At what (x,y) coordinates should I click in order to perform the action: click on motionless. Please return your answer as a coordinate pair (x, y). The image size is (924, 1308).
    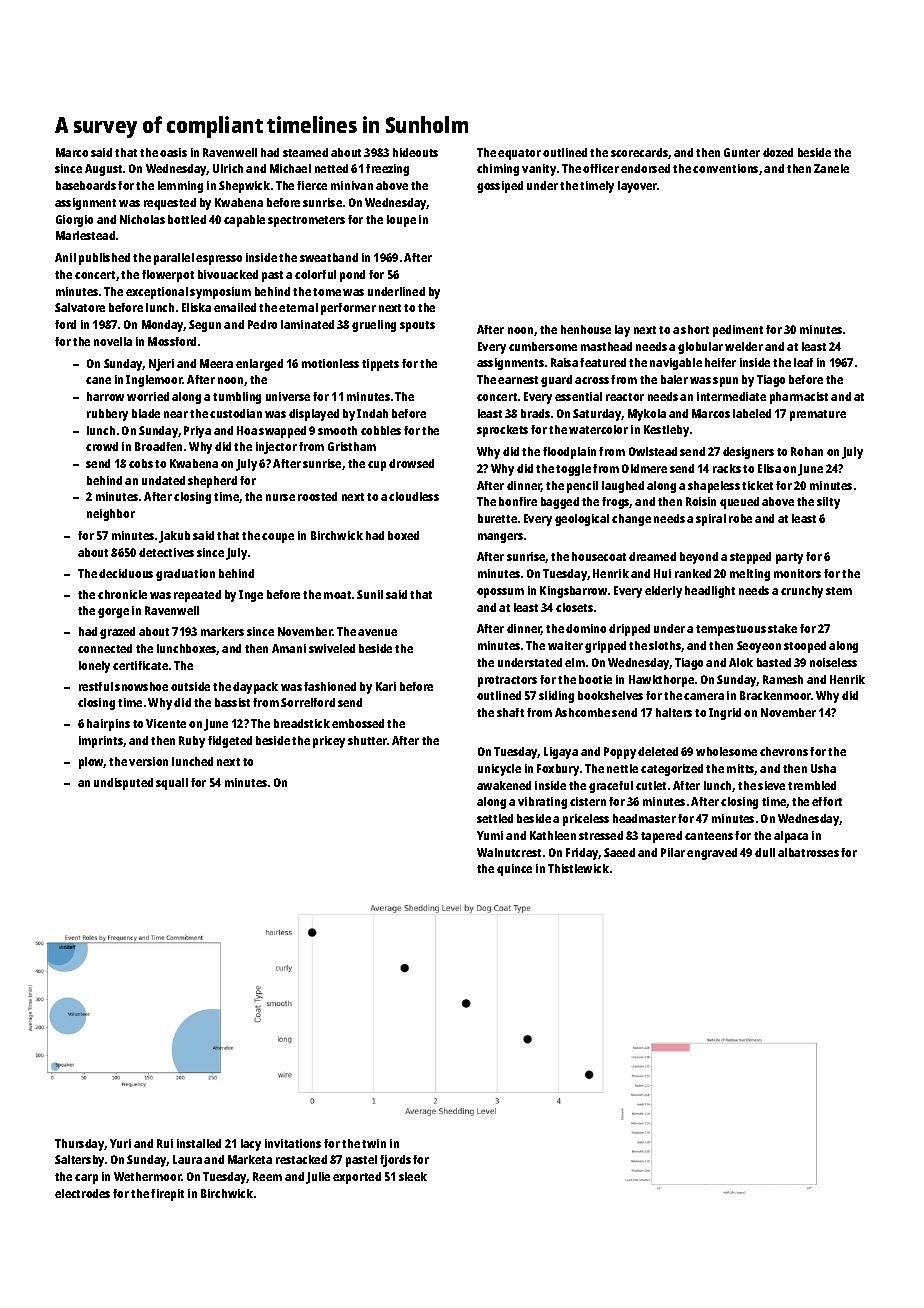
    Looking at the image, I should click on (330, 363).
